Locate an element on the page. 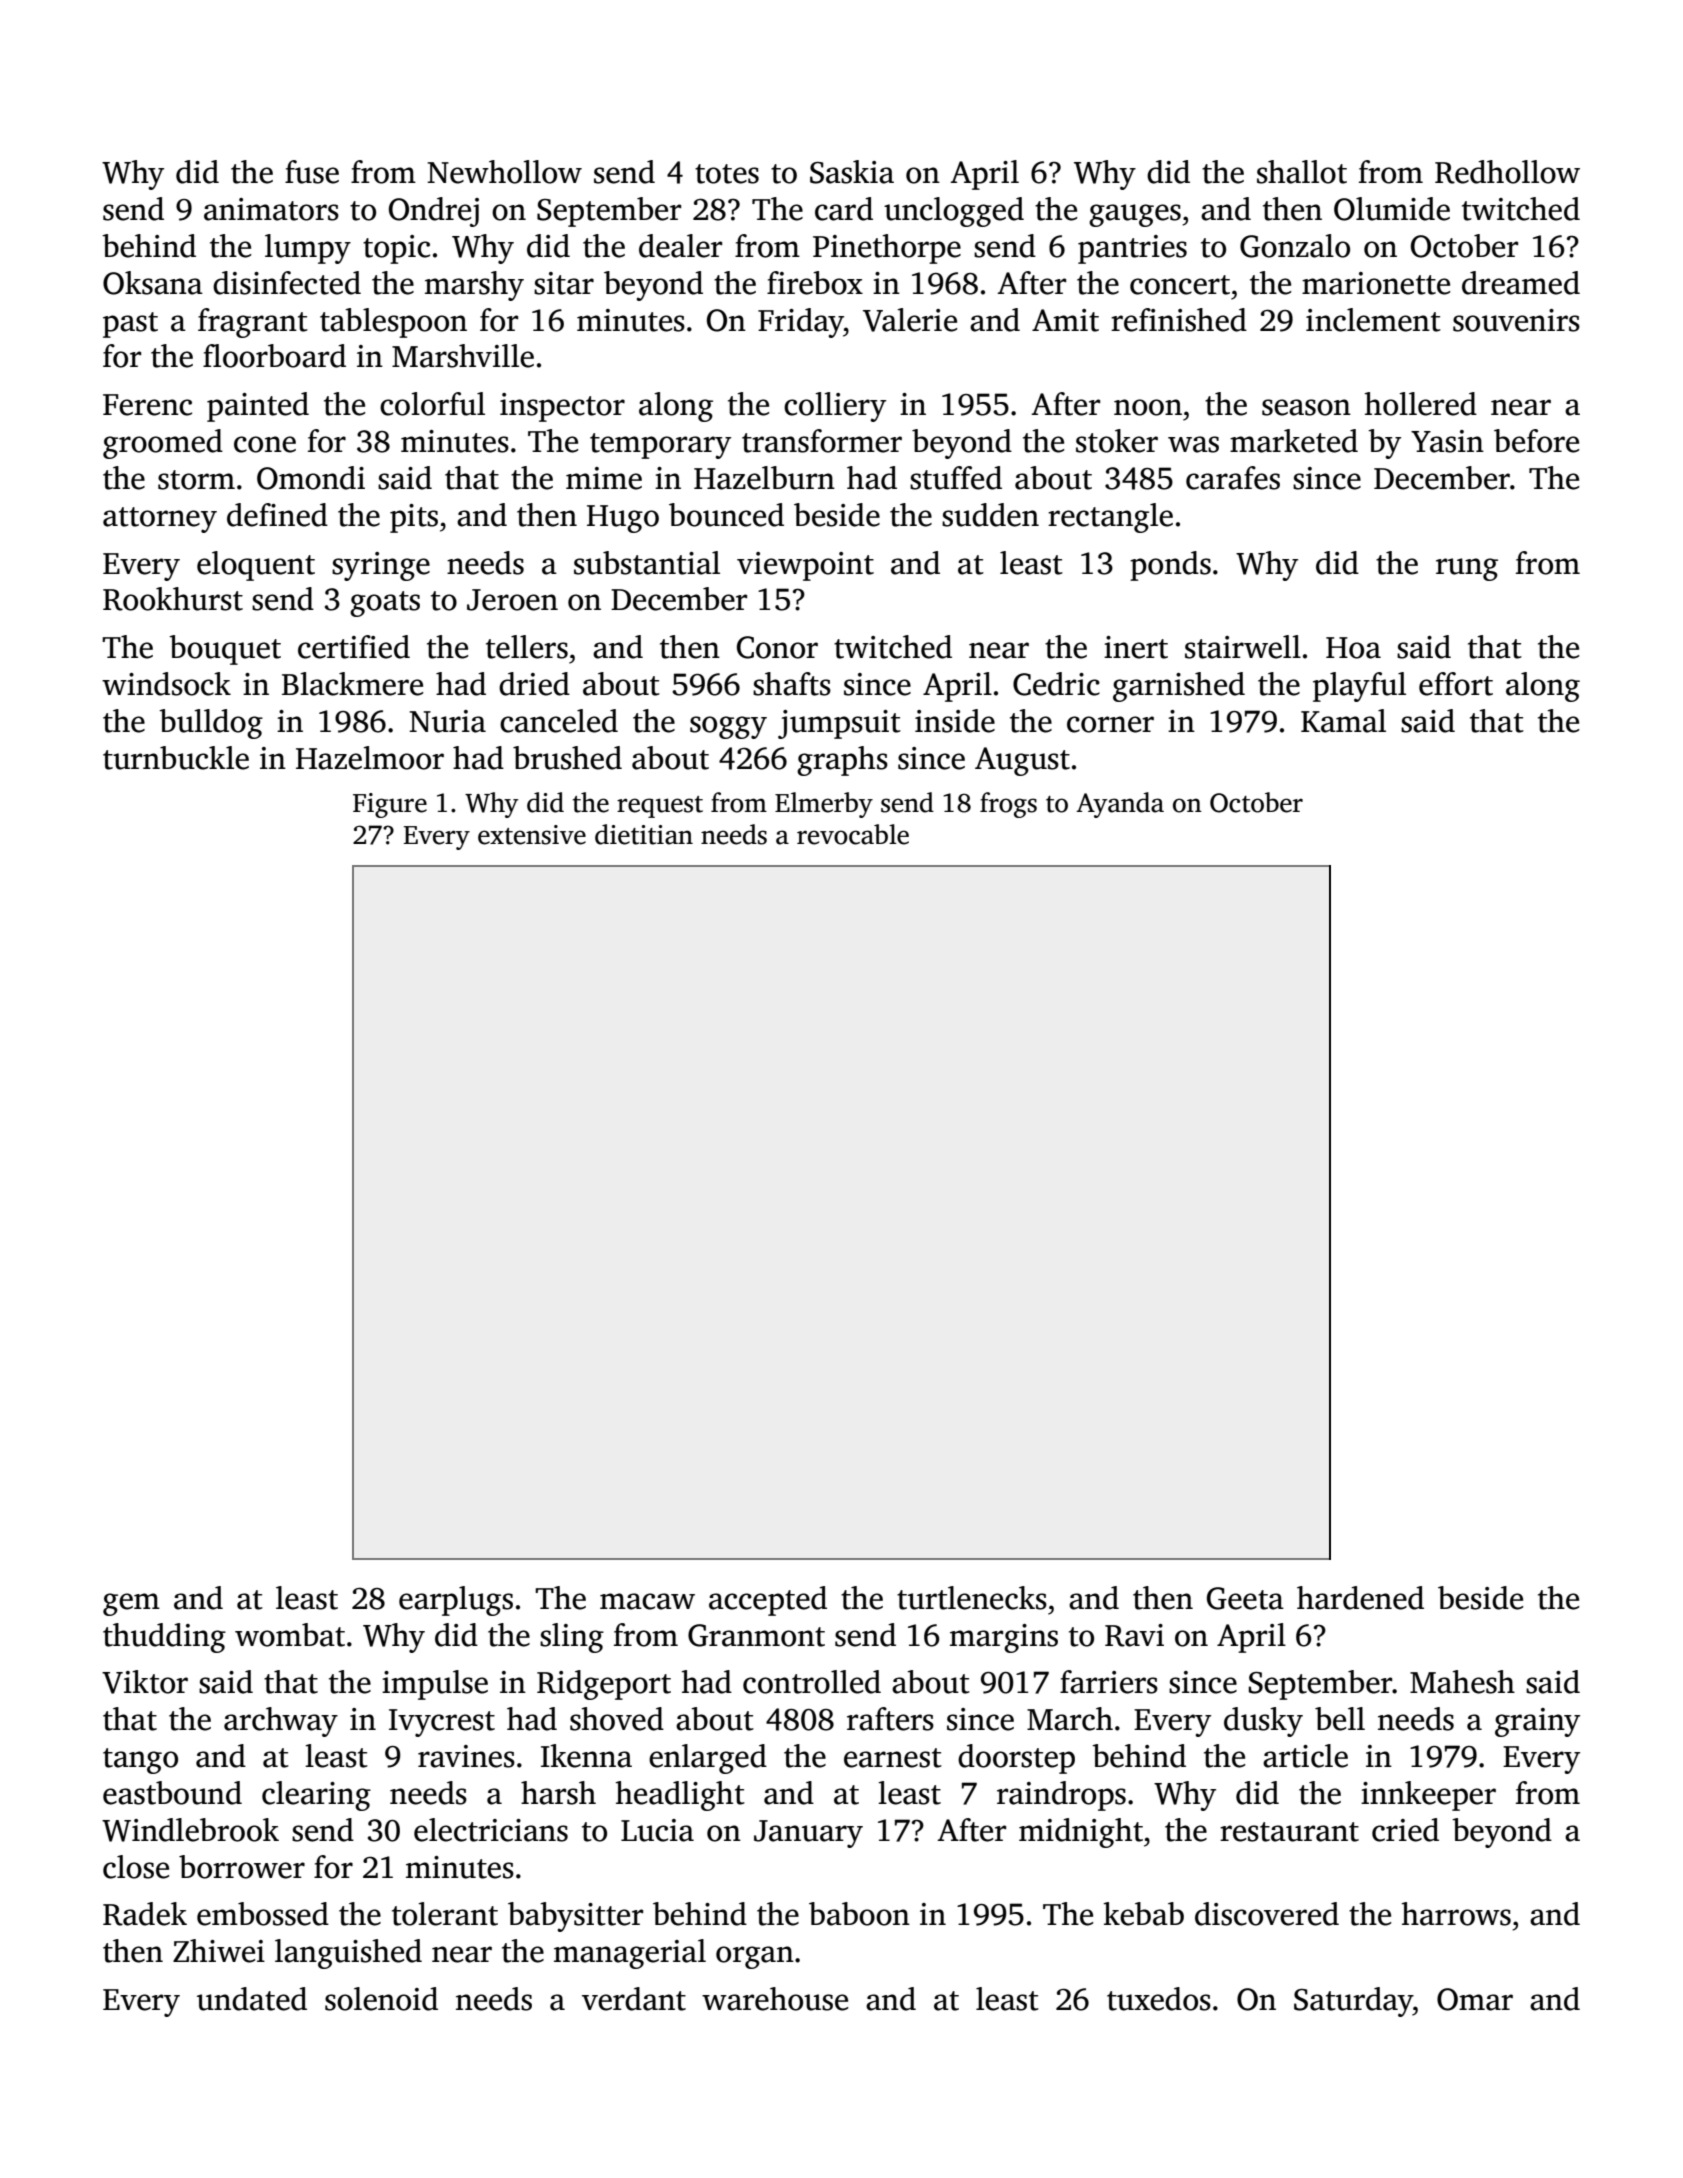 This image has width=1683, height=2178. hollered is located at coordinates (1421, 404).
